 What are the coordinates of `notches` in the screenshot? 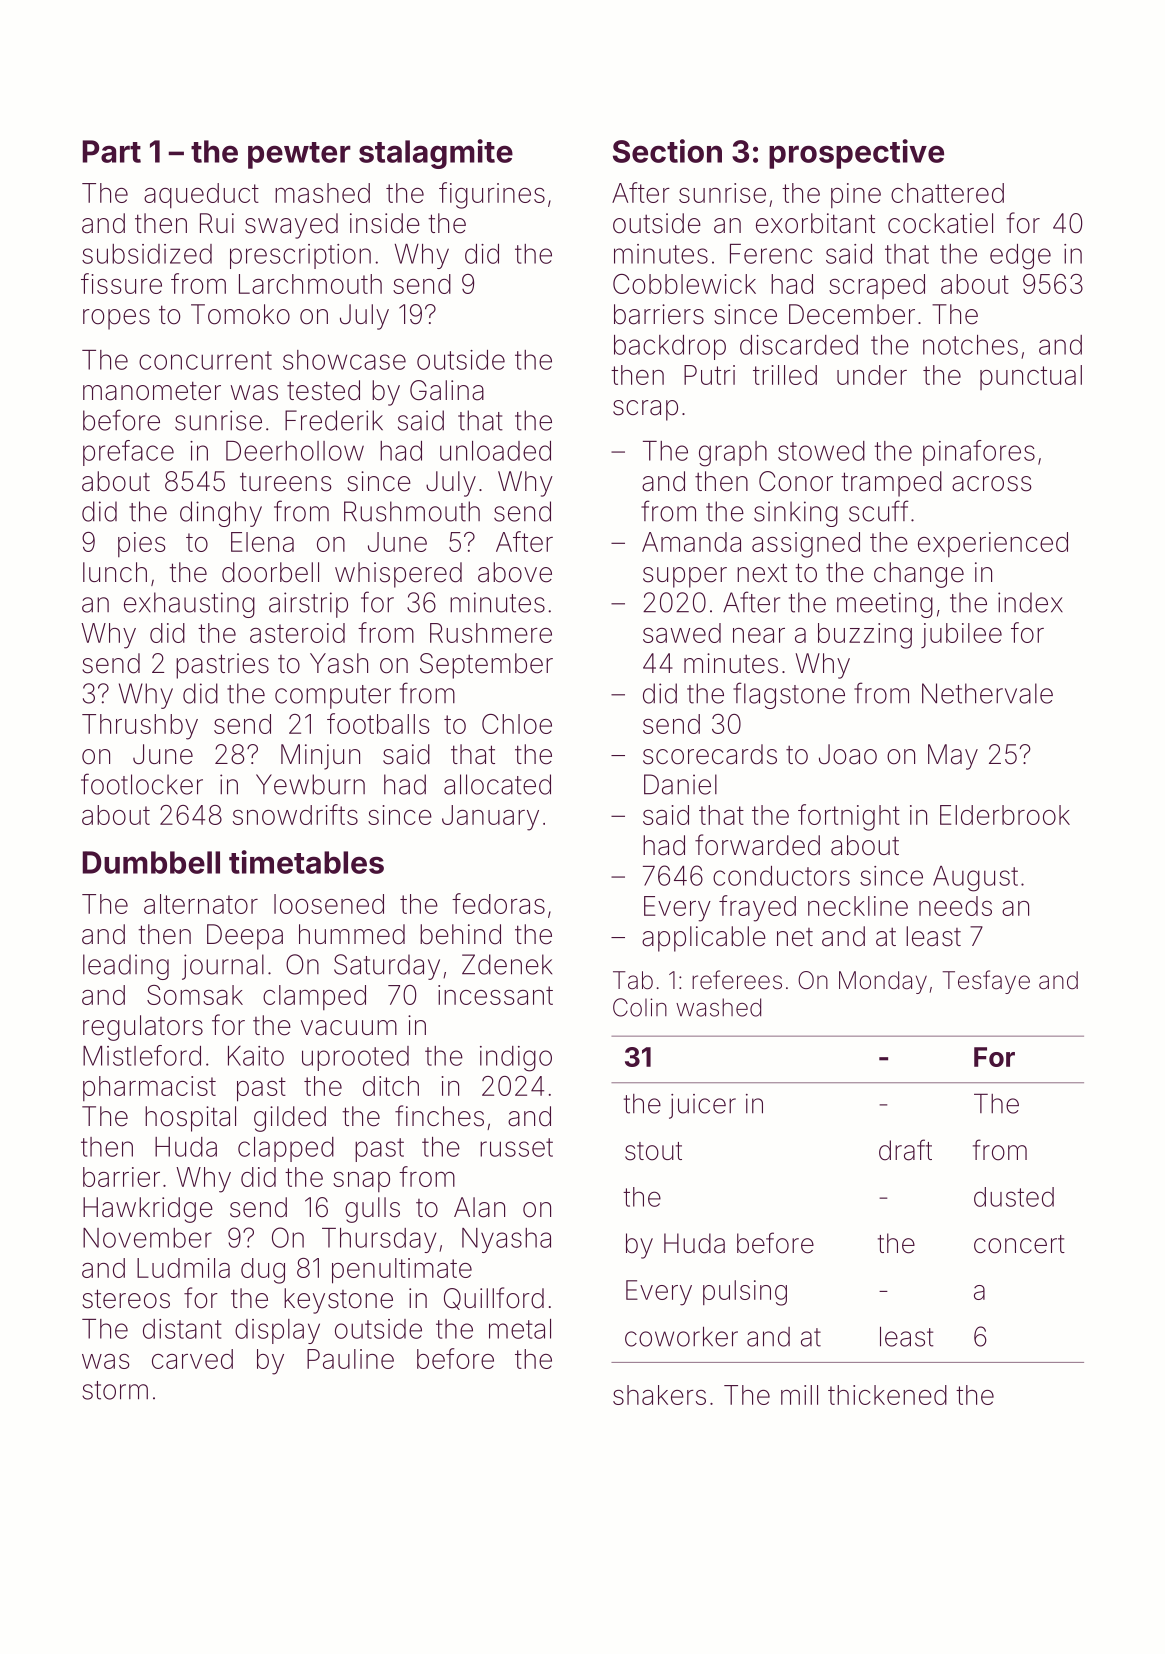 It's located at (970, 345).
